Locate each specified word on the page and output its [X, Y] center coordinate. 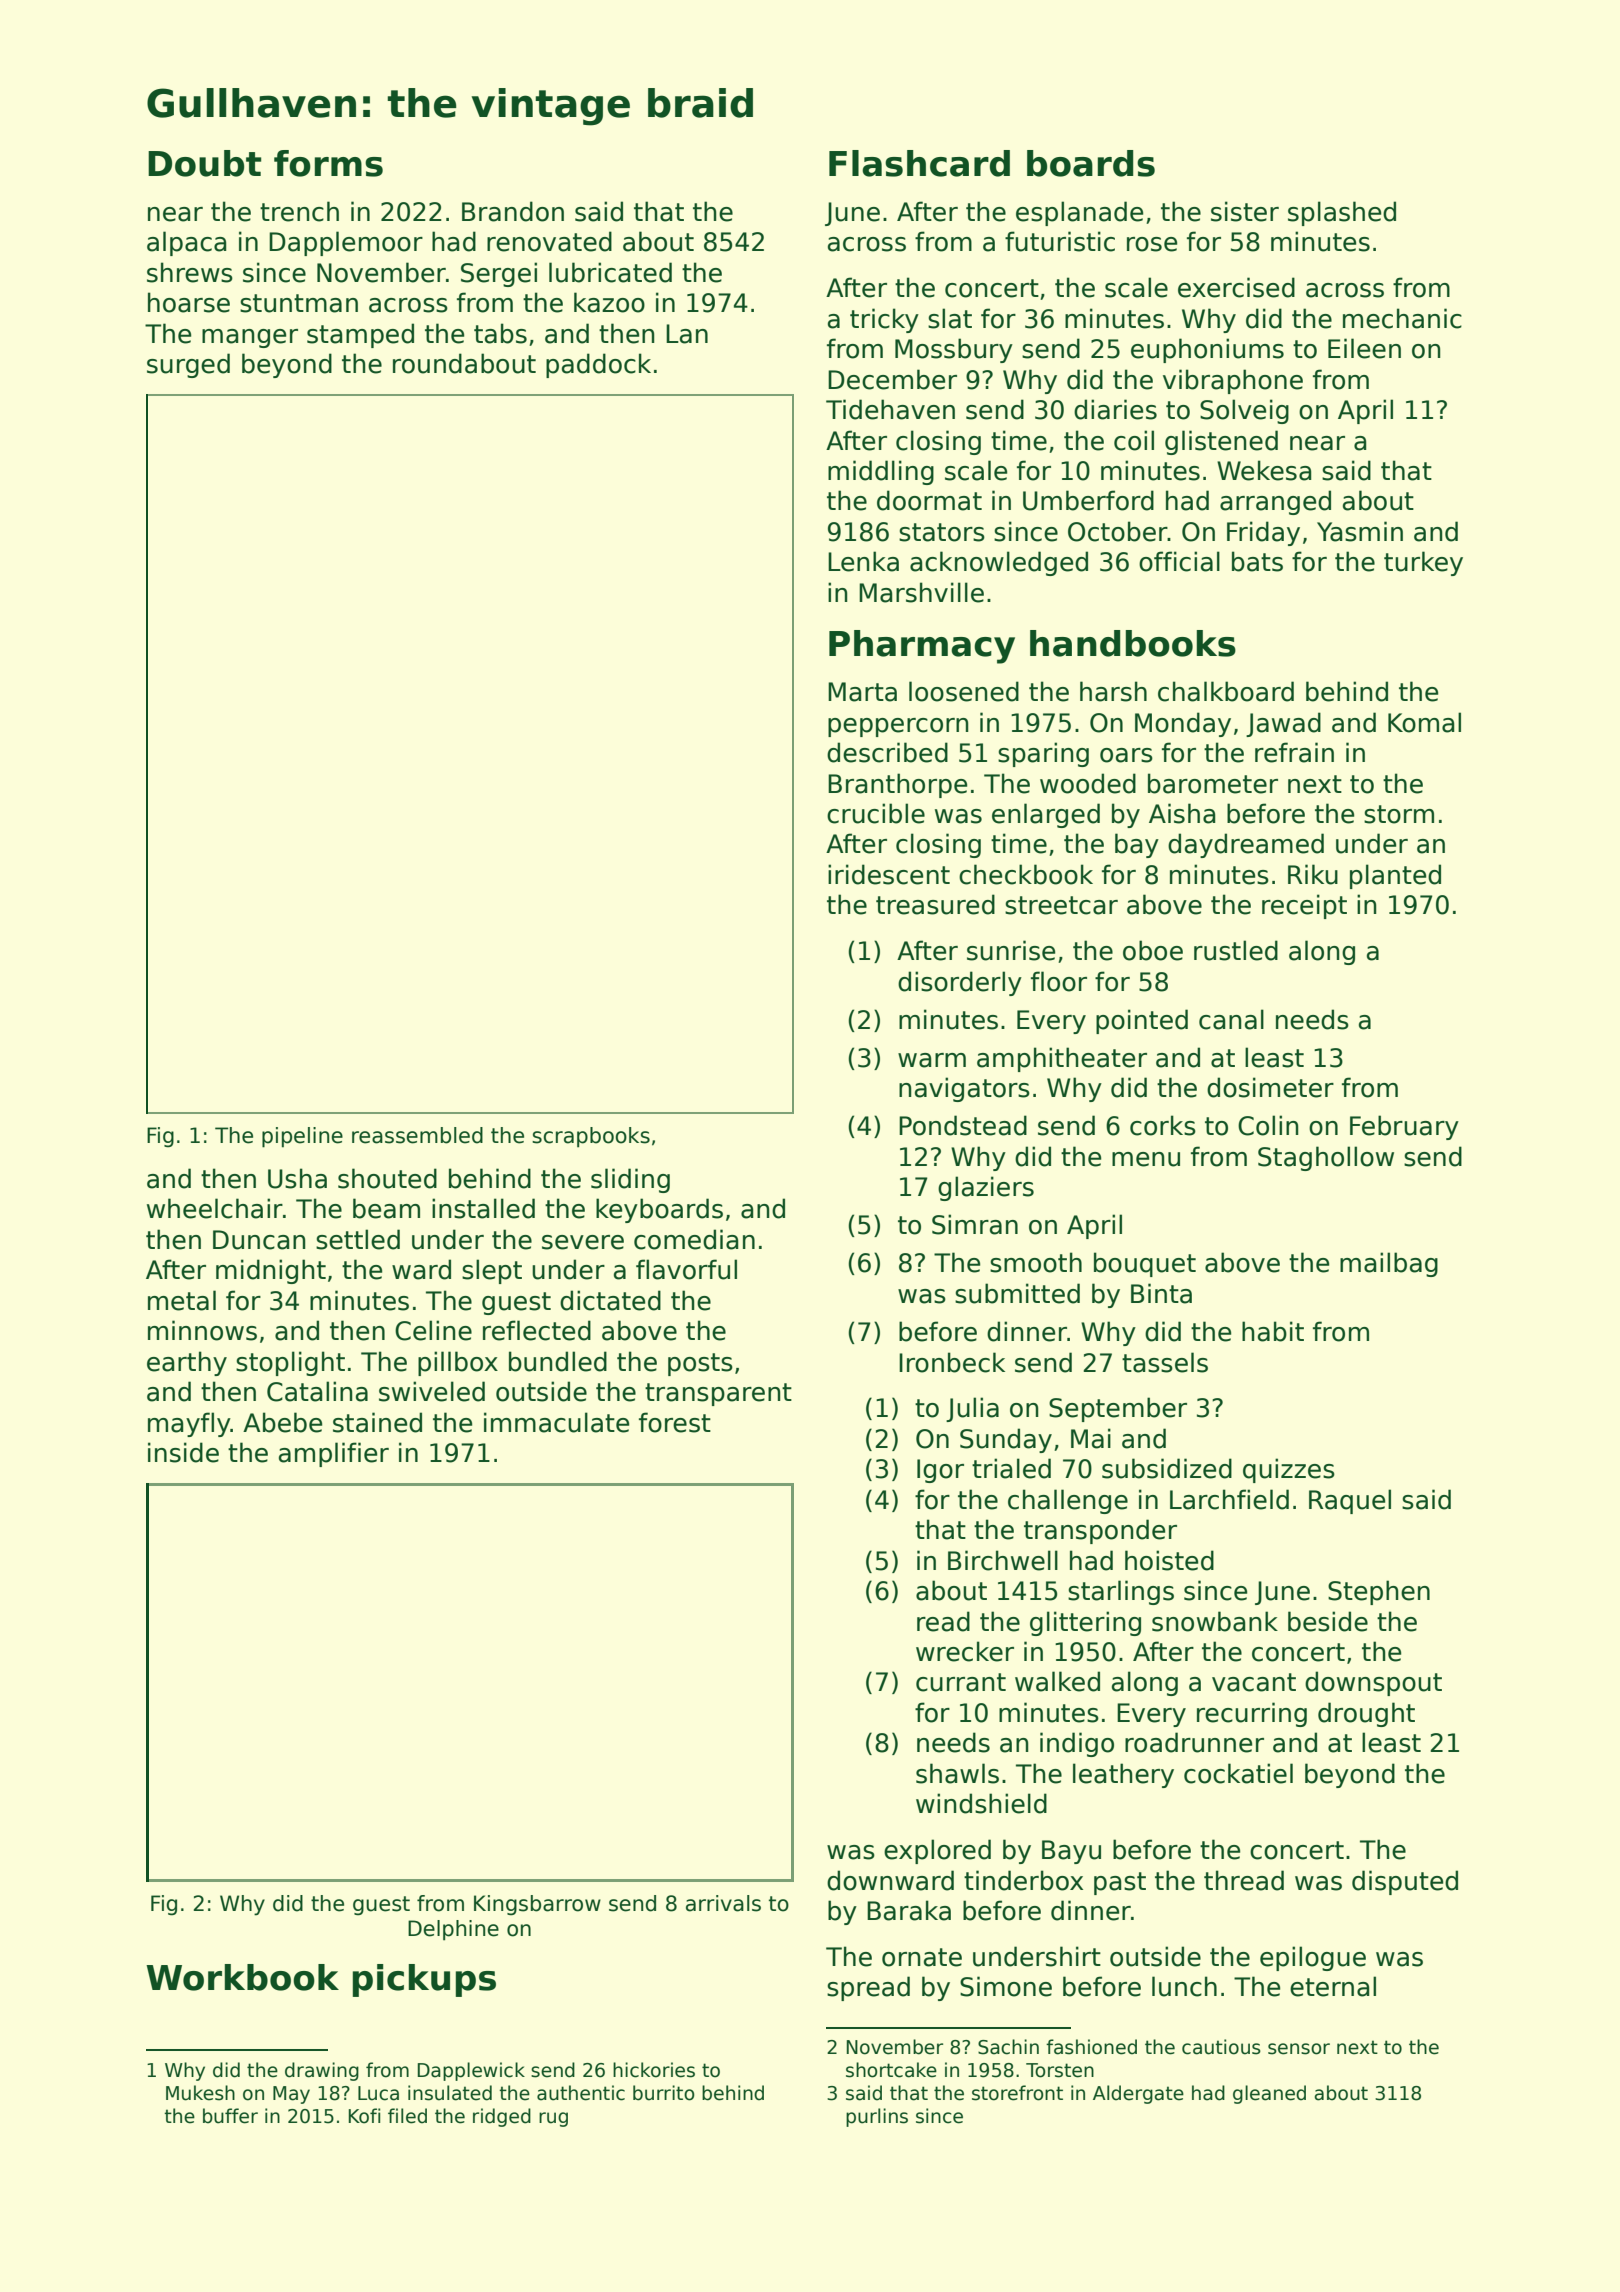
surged [188, 365]
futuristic [1060, 241]
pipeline [302, 1137]
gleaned [1269, 2094]
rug [553, 2119]
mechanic [1402, 318]
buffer [230, 2116]
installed [483, 1208]
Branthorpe [897, 785]
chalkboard [1226, 691]
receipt [1304, 906]
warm [932, 1060]
